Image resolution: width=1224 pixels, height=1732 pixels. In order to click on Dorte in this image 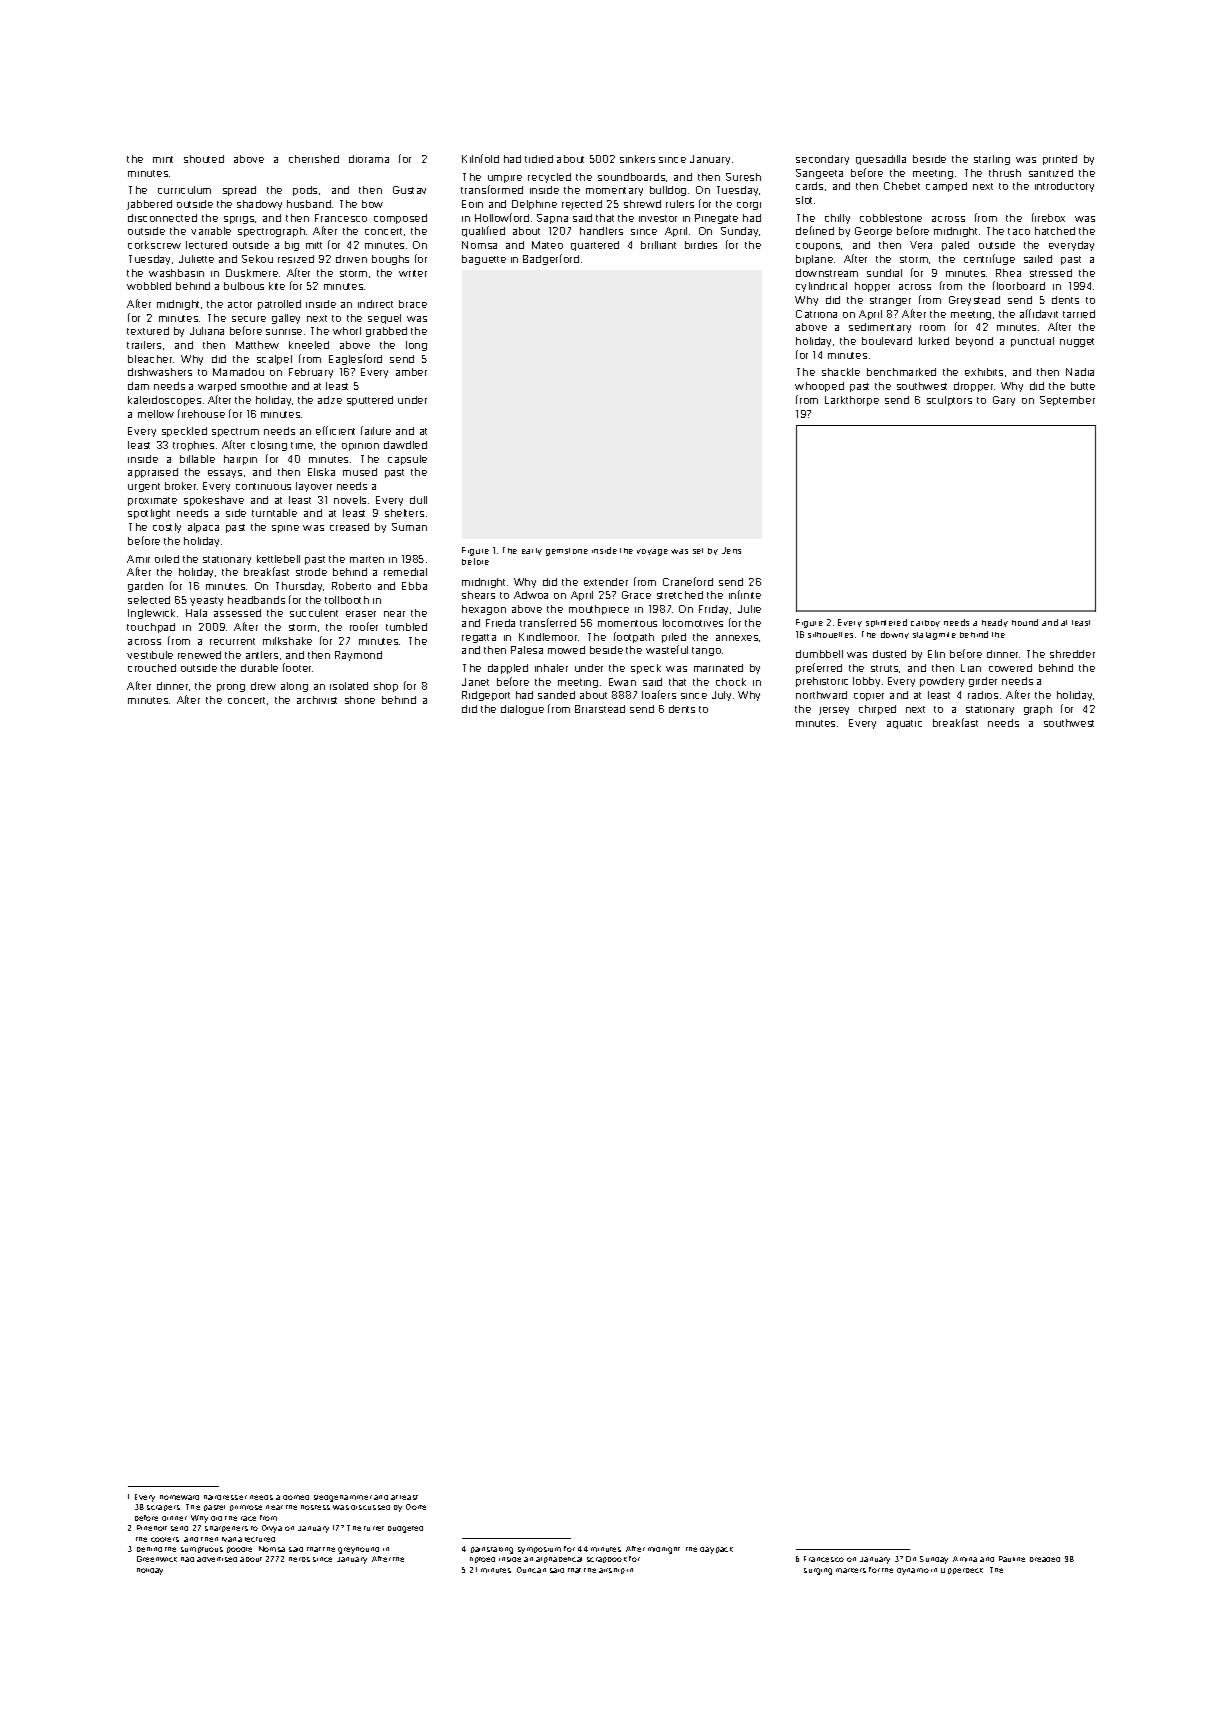, I will do `click(416, 1507)`.
